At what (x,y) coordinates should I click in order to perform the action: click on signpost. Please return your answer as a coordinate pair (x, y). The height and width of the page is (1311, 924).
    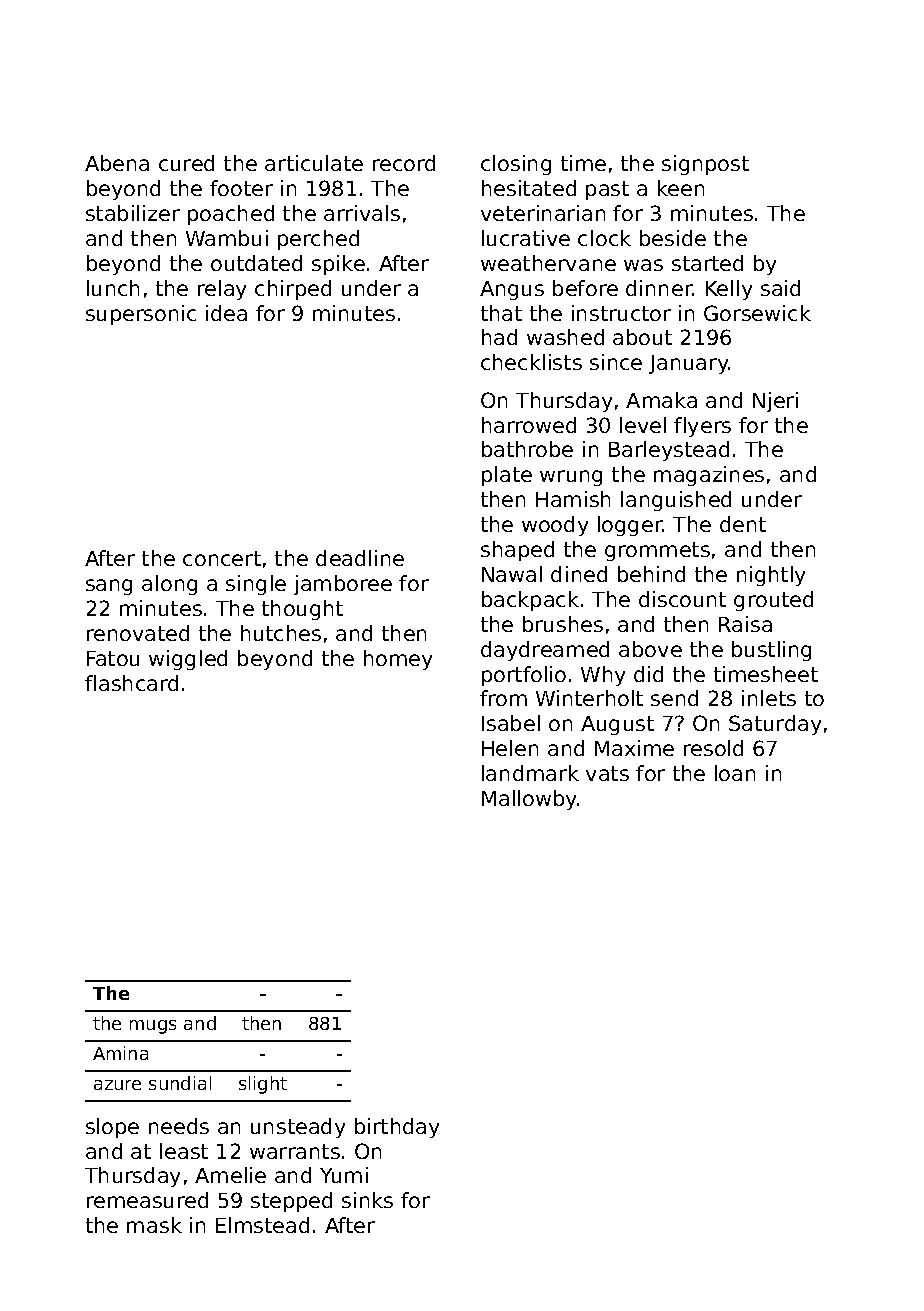
    Looking at the image, I should click on (705, 165).
